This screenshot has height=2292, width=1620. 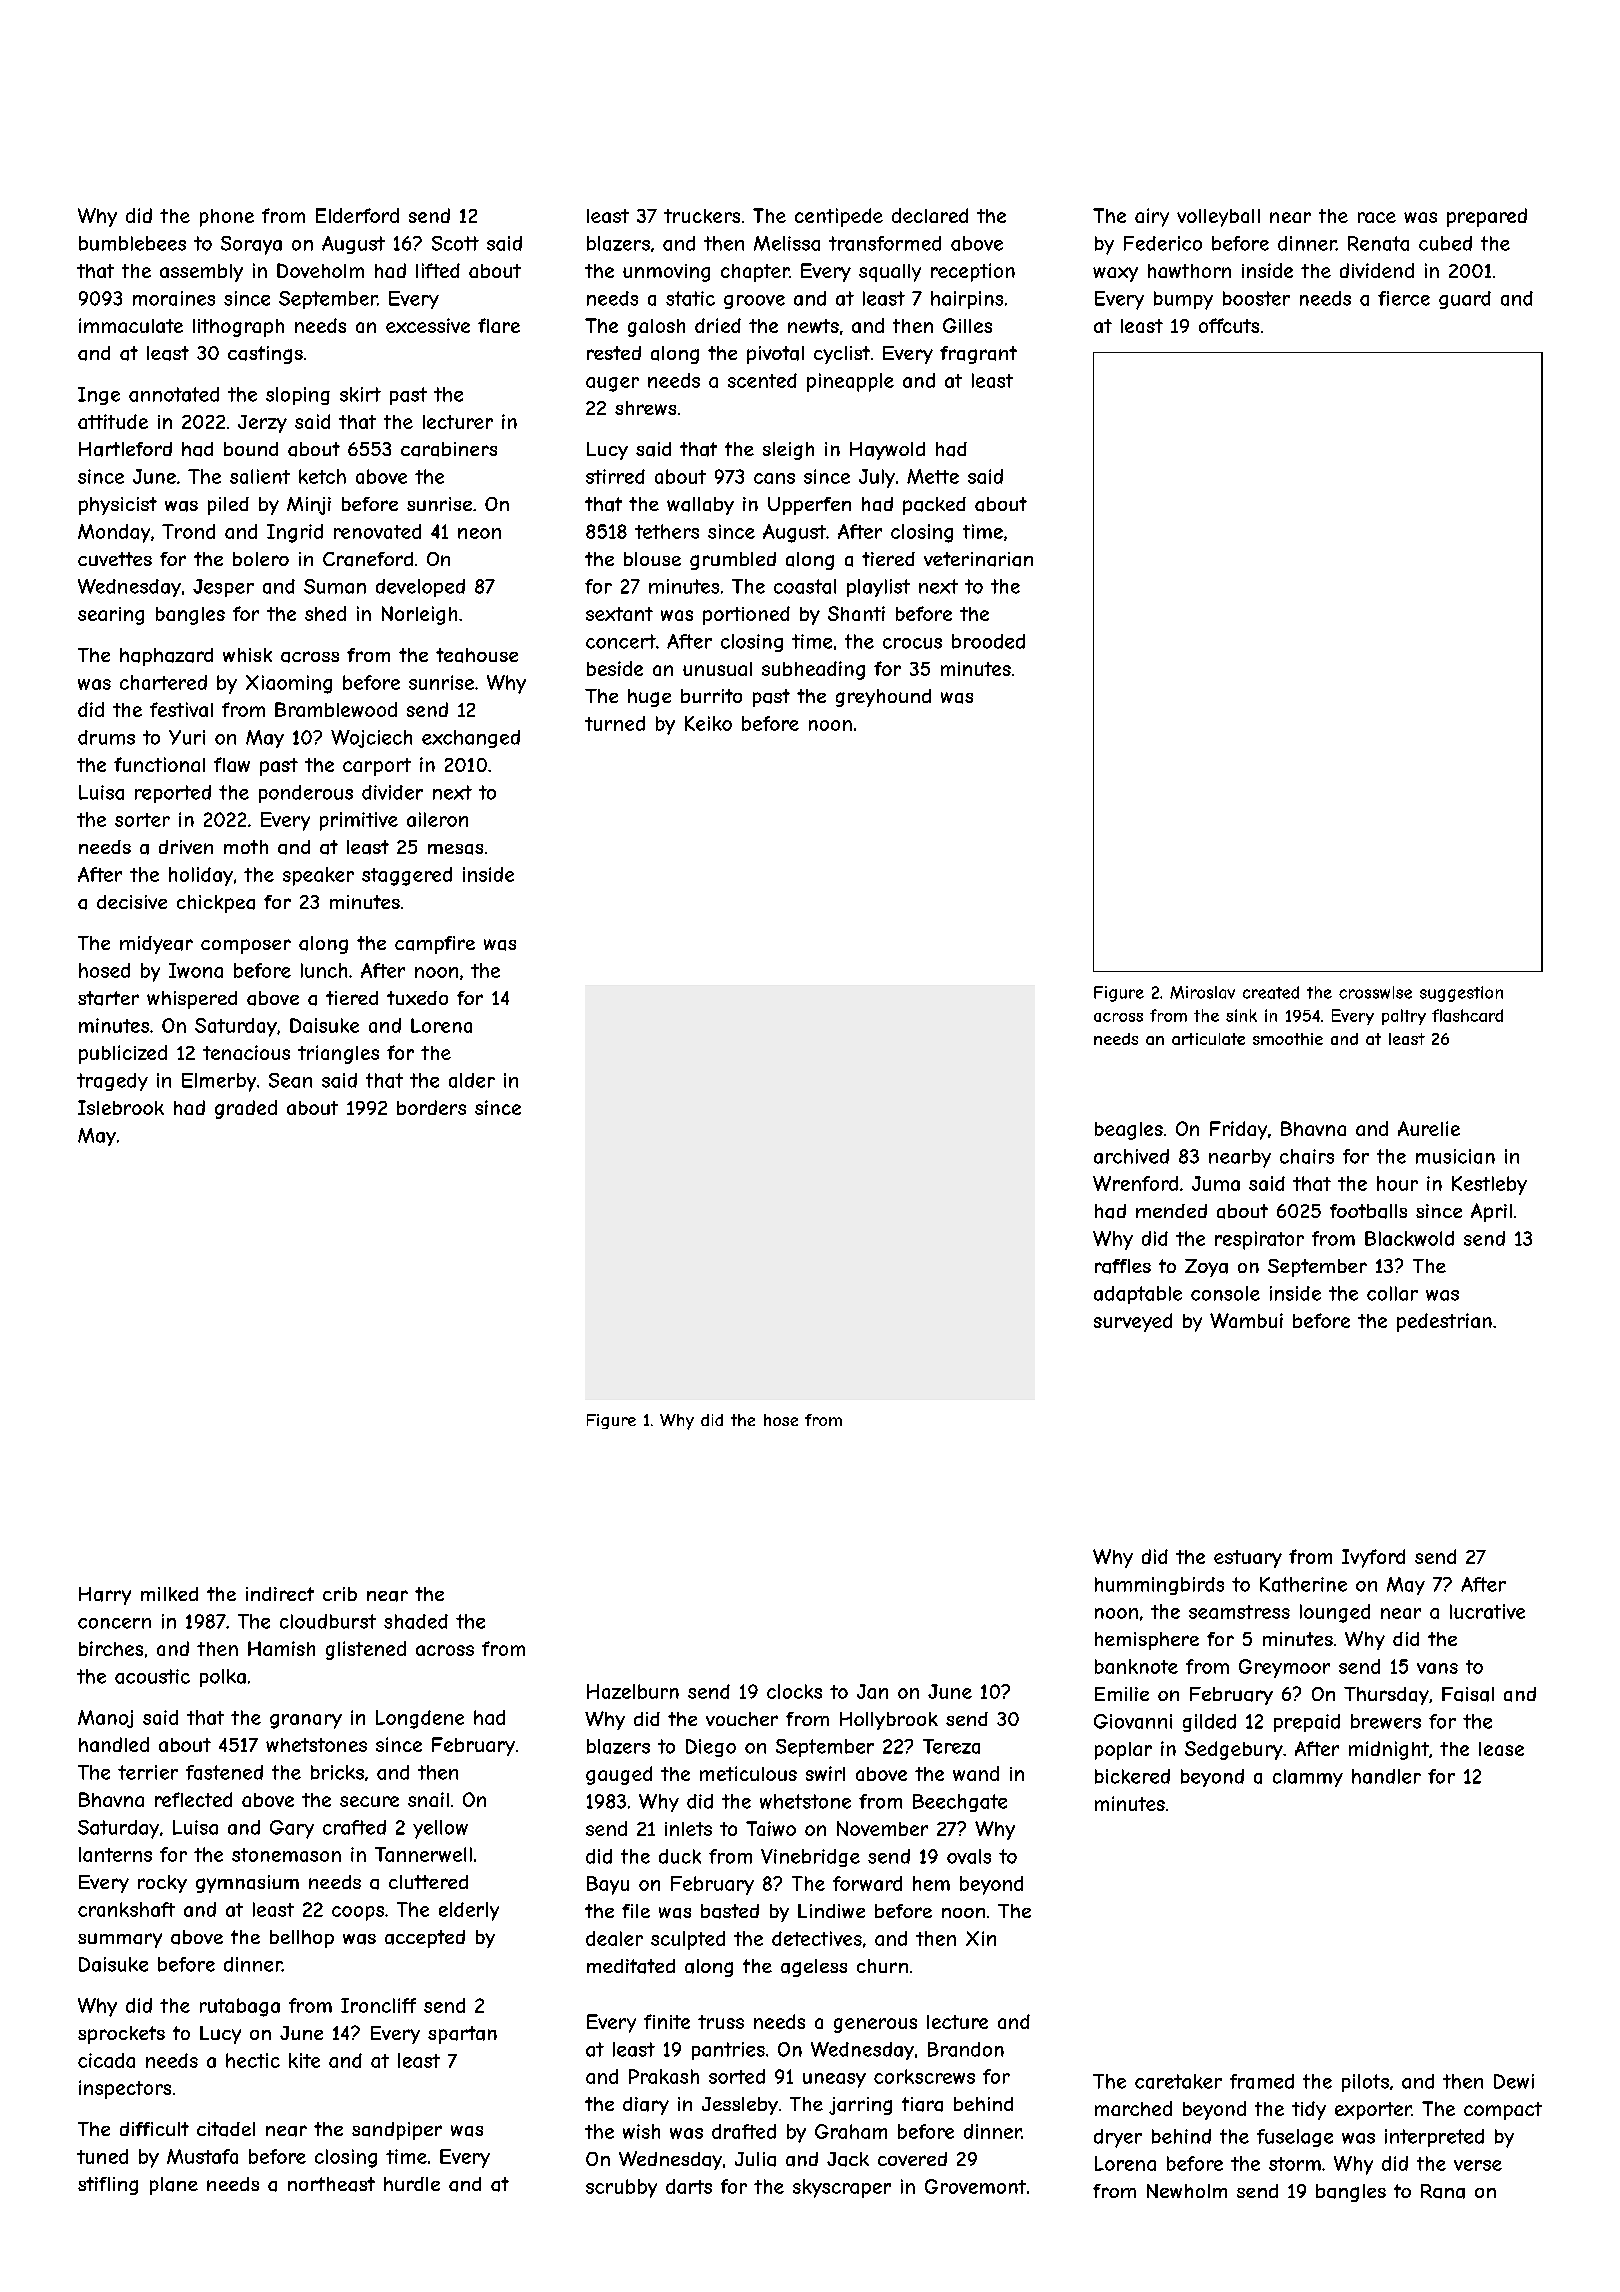 I want to click on carabiners, so click(x=449, y=449).
